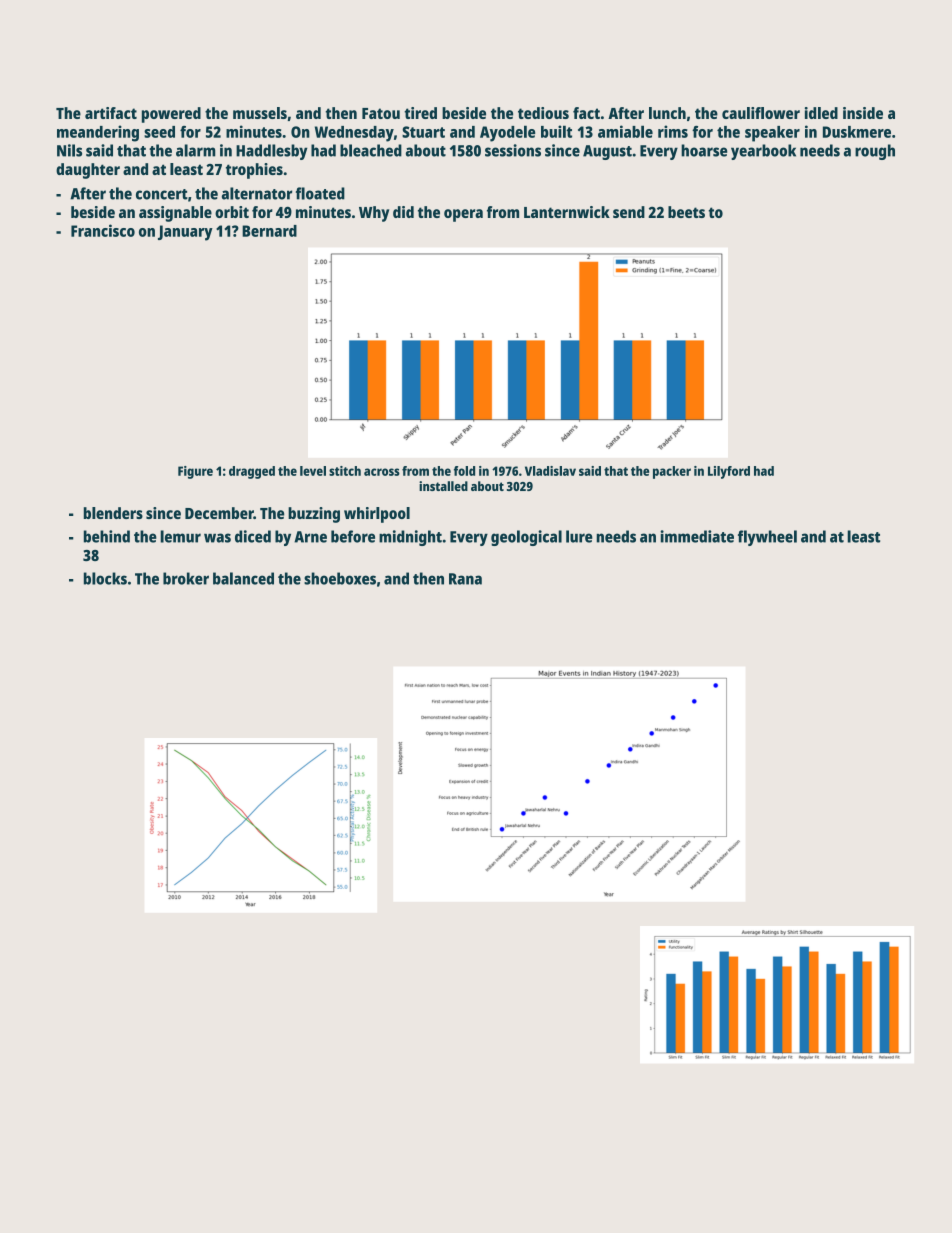  I want to click on Vladislav, so click(550, 471).
